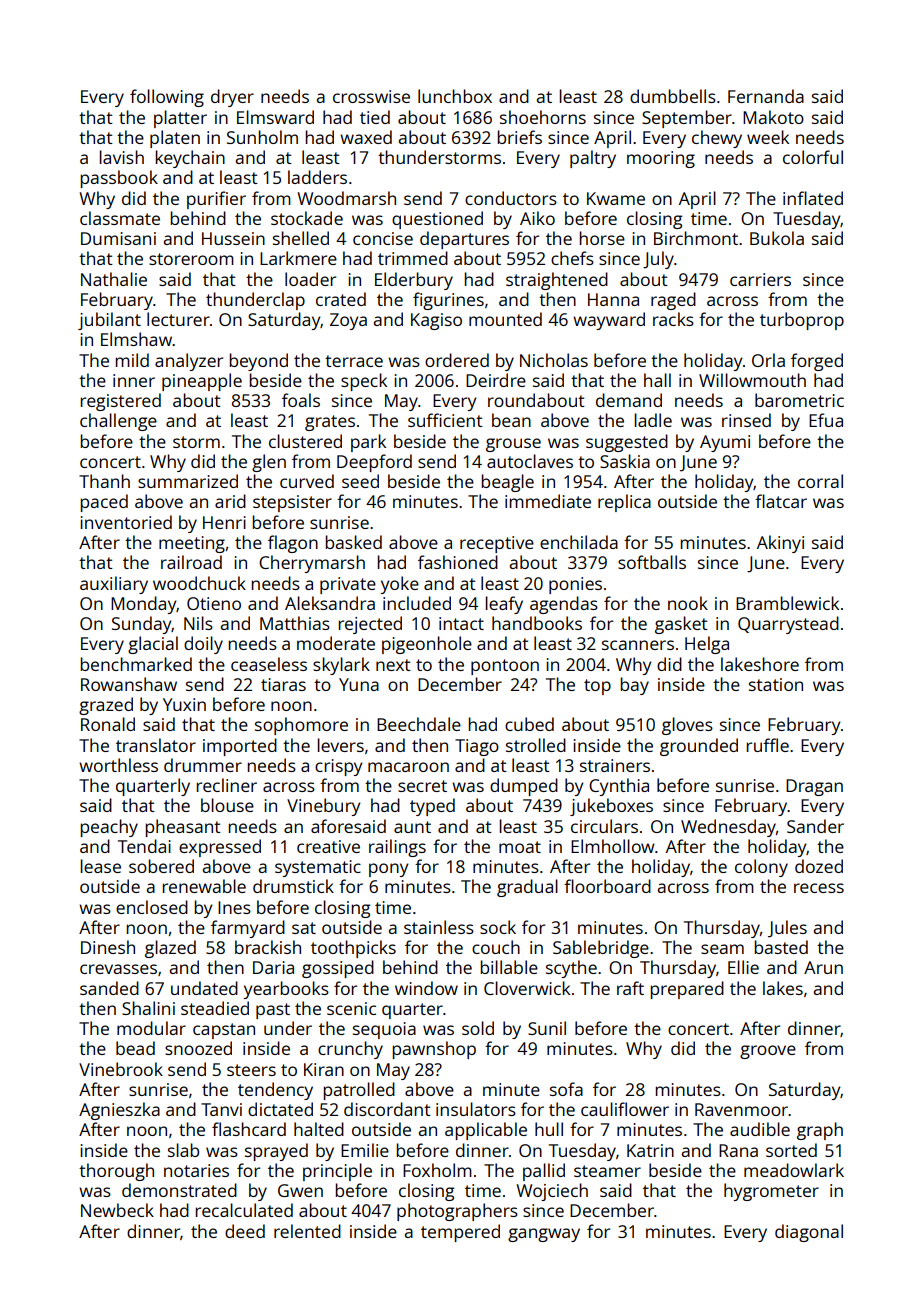 The width and height of the screenshot is (924, 1314). What do you see at coordinates (520, 847) in the screenshot?
I see `moat` at bounding box center [520, 847].
